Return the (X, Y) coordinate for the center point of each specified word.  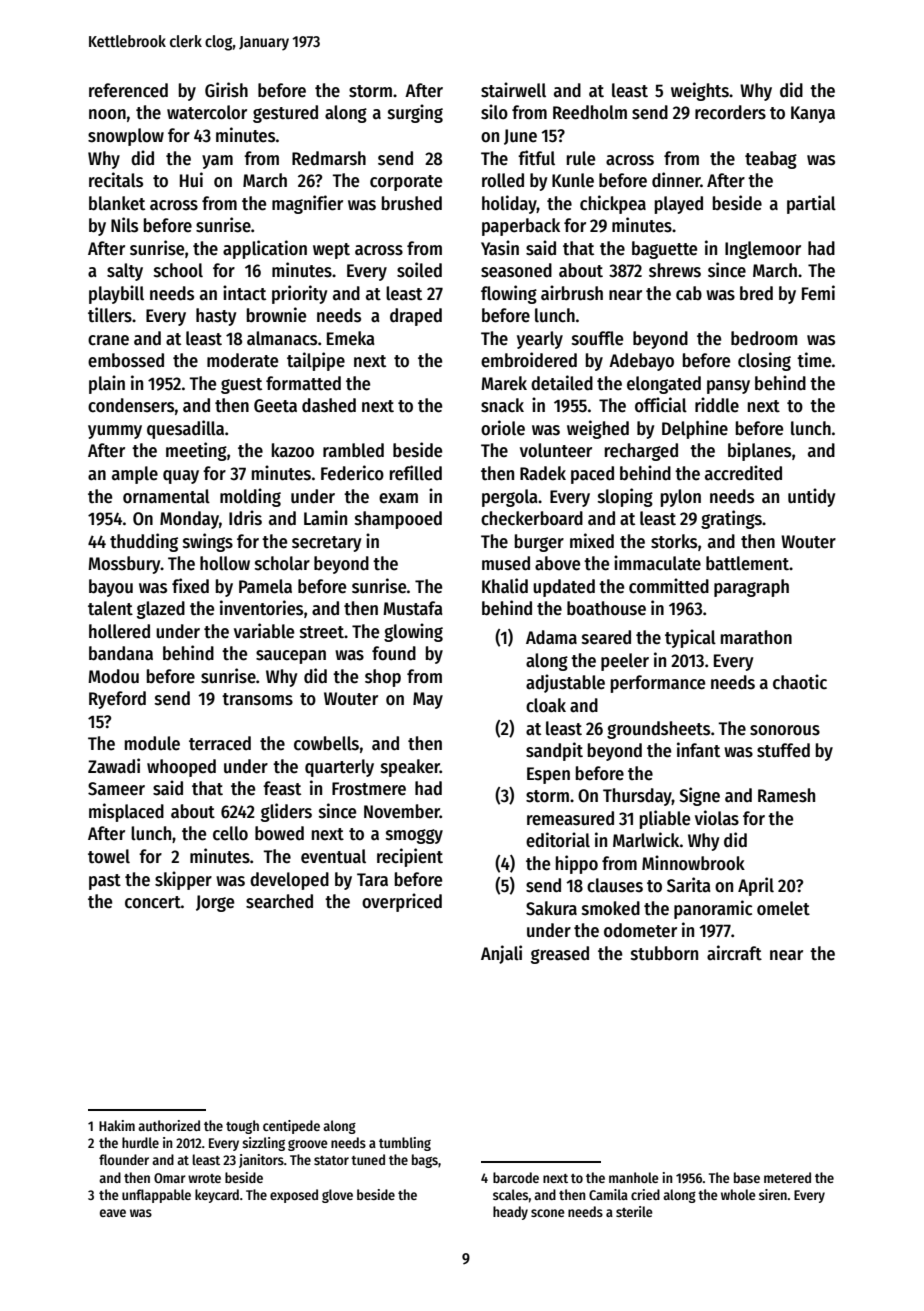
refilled (416, 473)
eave (113, 1213)
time (814, 360)
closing (764, 361)
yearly (540, 340)
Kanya (813, 114)
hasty (216, 317)
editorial (558, 840)
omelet (783, 908)
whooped (181, 768)
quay (181, 477)
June (520, 137)
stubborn (664, 953)
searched (279, 901)
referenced (128, 90)
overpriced (402, 902)
